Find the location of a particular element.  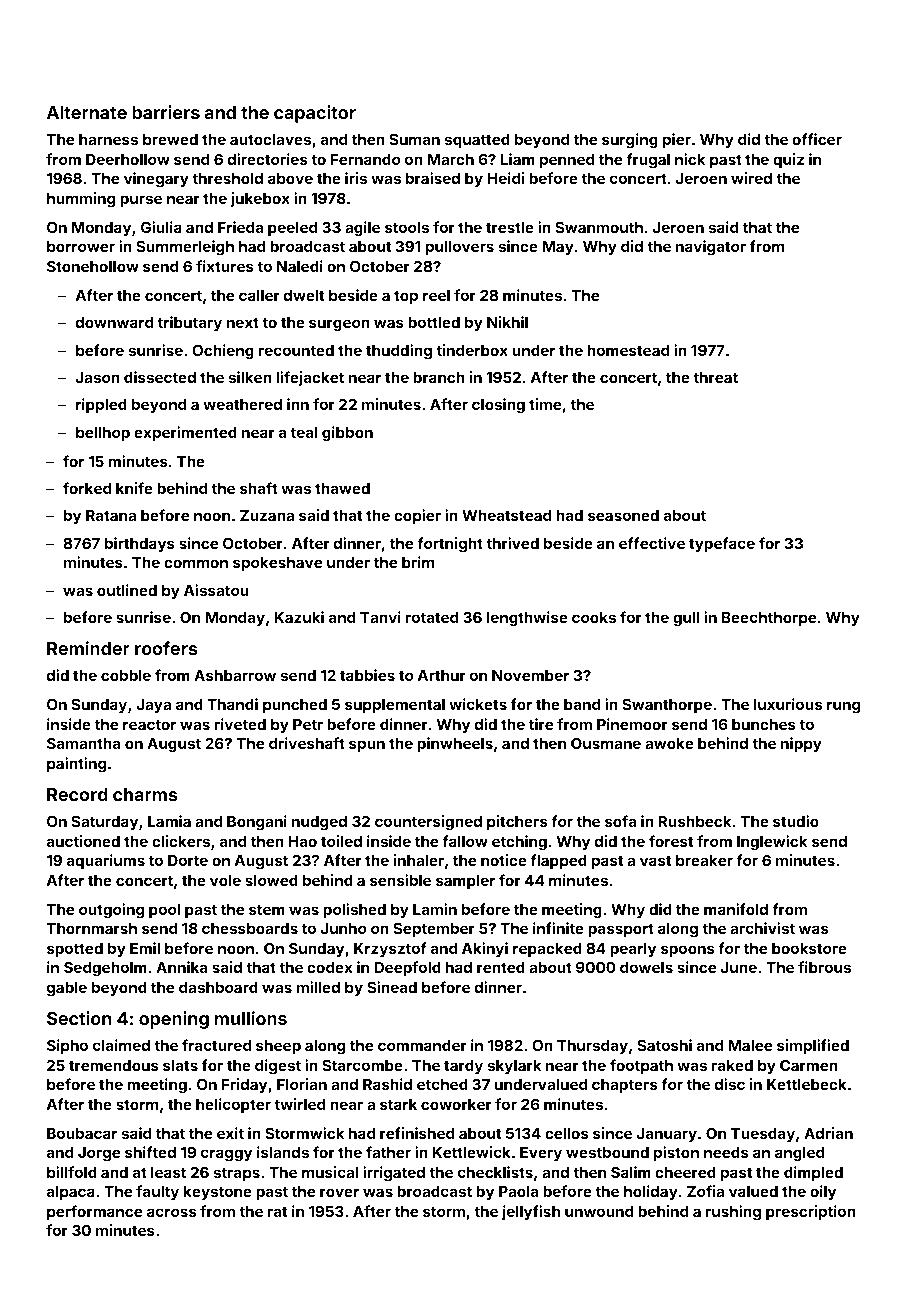

commander is located at coordinates (422, 1045).
